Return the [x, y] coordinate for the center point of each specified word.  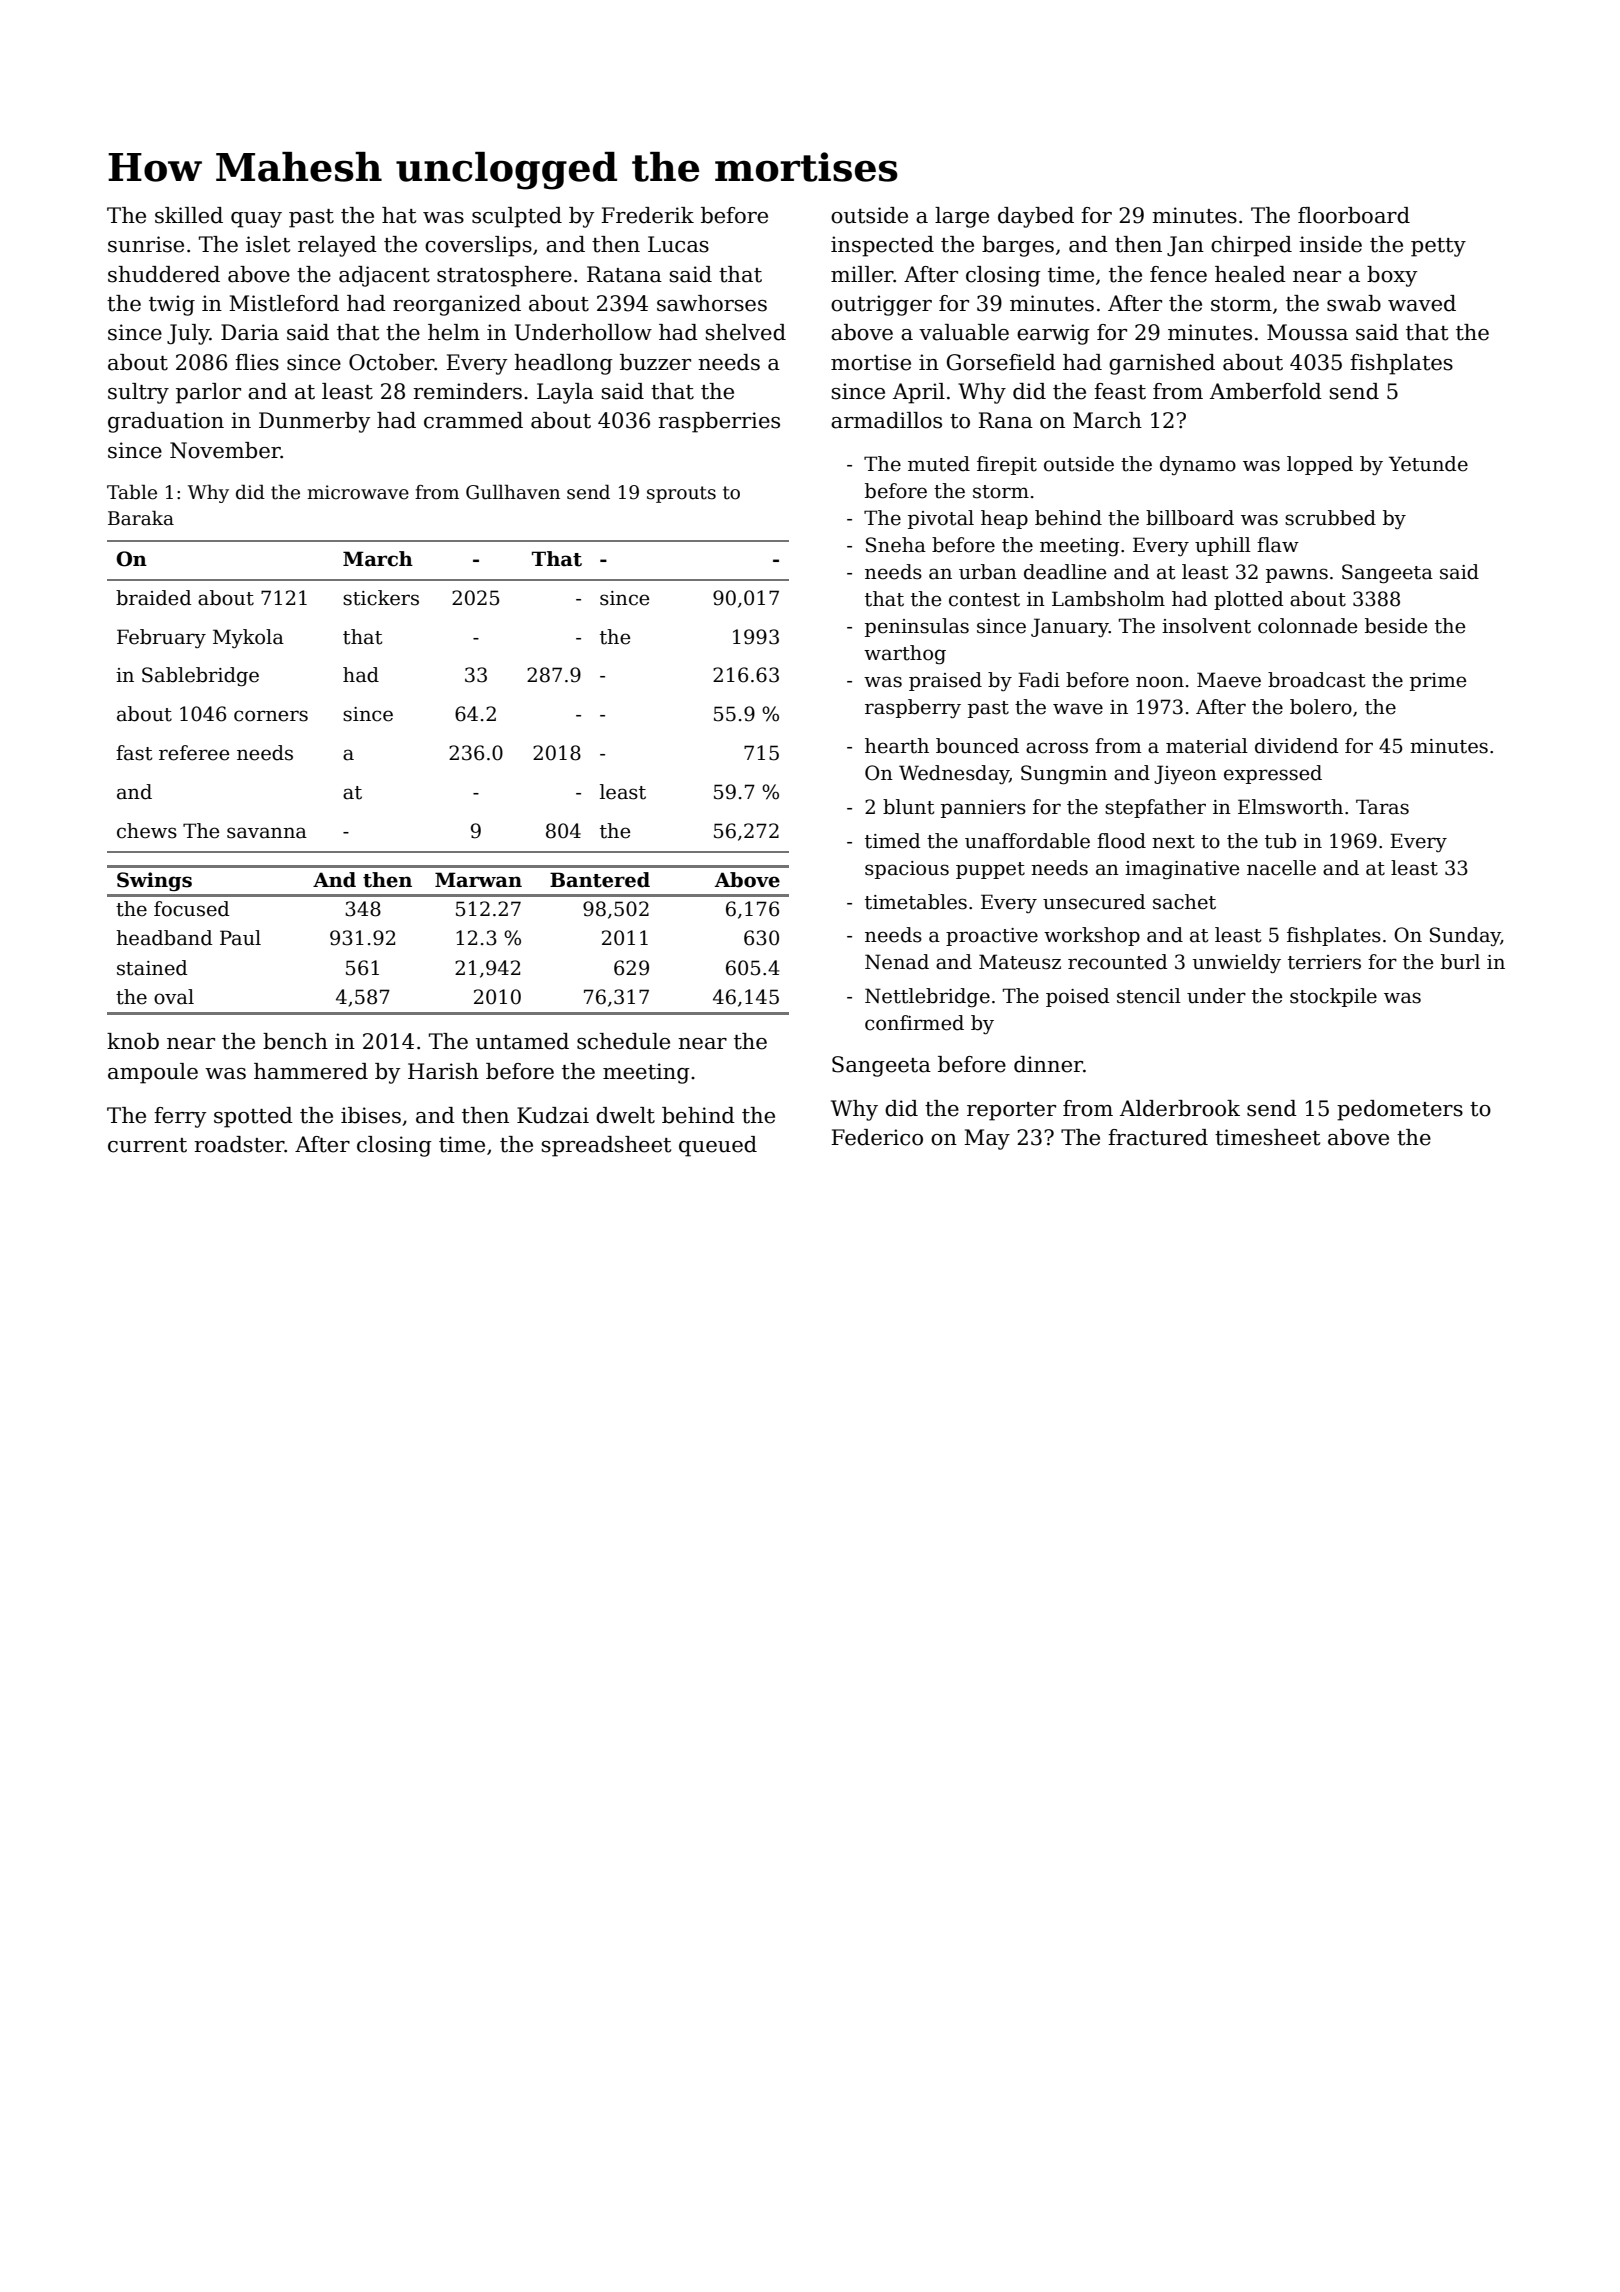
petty [1438, 247]
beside [1396, 626]
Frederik [647, 215]
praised [945, 681]
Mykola [248, 638]
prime [1438, 682]
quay [256, 220]
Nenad [897, 962]
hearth [897, 746]
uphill [1223, 546]
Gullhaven [513, 492]
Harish [443, 1071]
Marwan [478, 880]
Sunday [1465, 936]
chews [147, 831]
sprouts [681, 494]
